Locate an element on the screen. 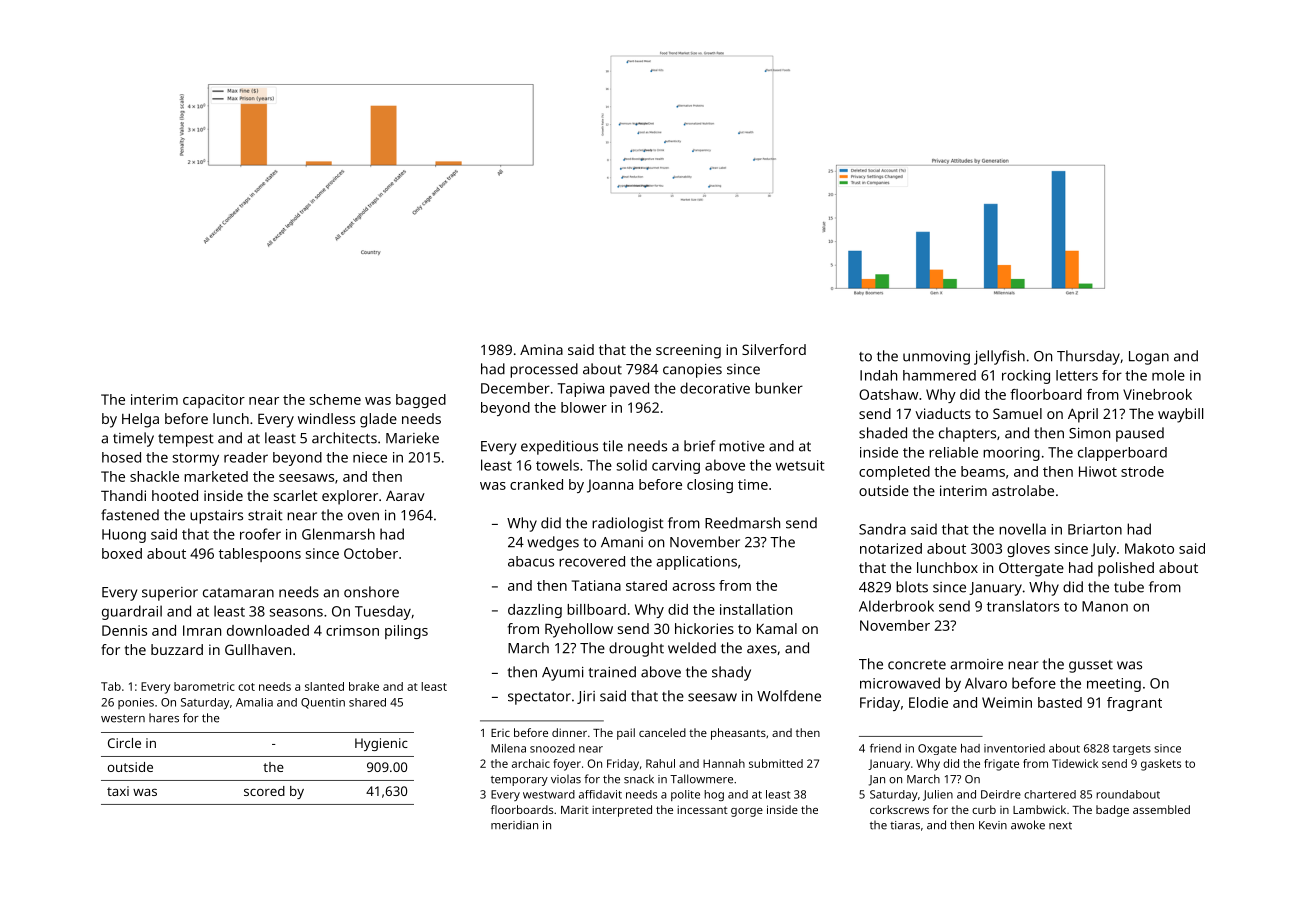 The height and width of the screenshot is (924, 1308). gusset is located at coordinates (1091, 666).
